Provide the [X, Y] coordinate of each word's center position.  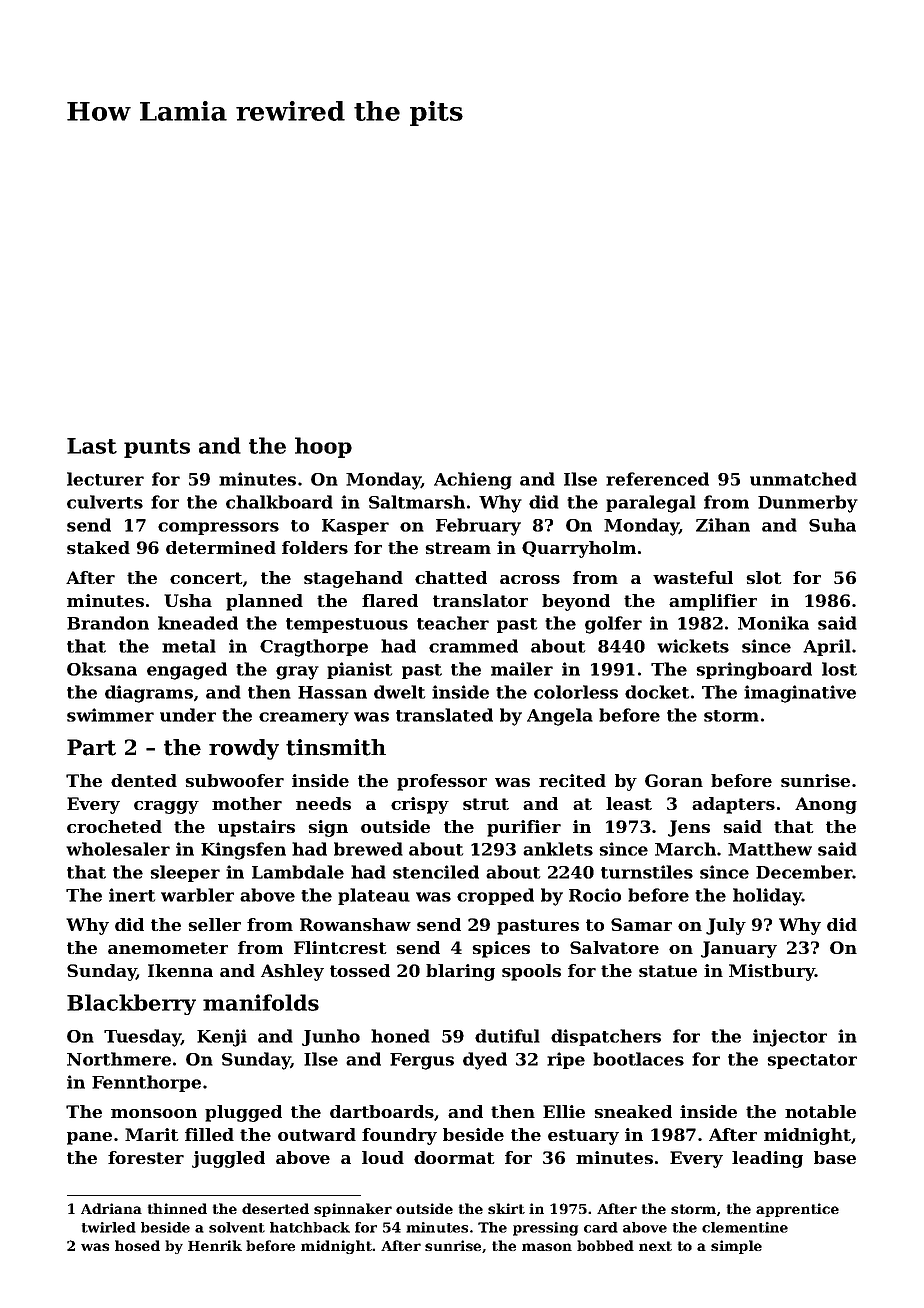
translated [444, 715]
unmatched [803, 479]
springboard [754, 671]
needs [323, 803]
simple [736, 1247]
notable [820, 1111]
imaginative [800, 694]
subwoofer [234, 780]
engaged [187, 671]
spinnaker [353, 1210]
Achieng [473, 481]
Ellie [564, 1111]
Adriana [111, 1208]
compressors [218, 528]
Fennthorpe [146, 1083]
